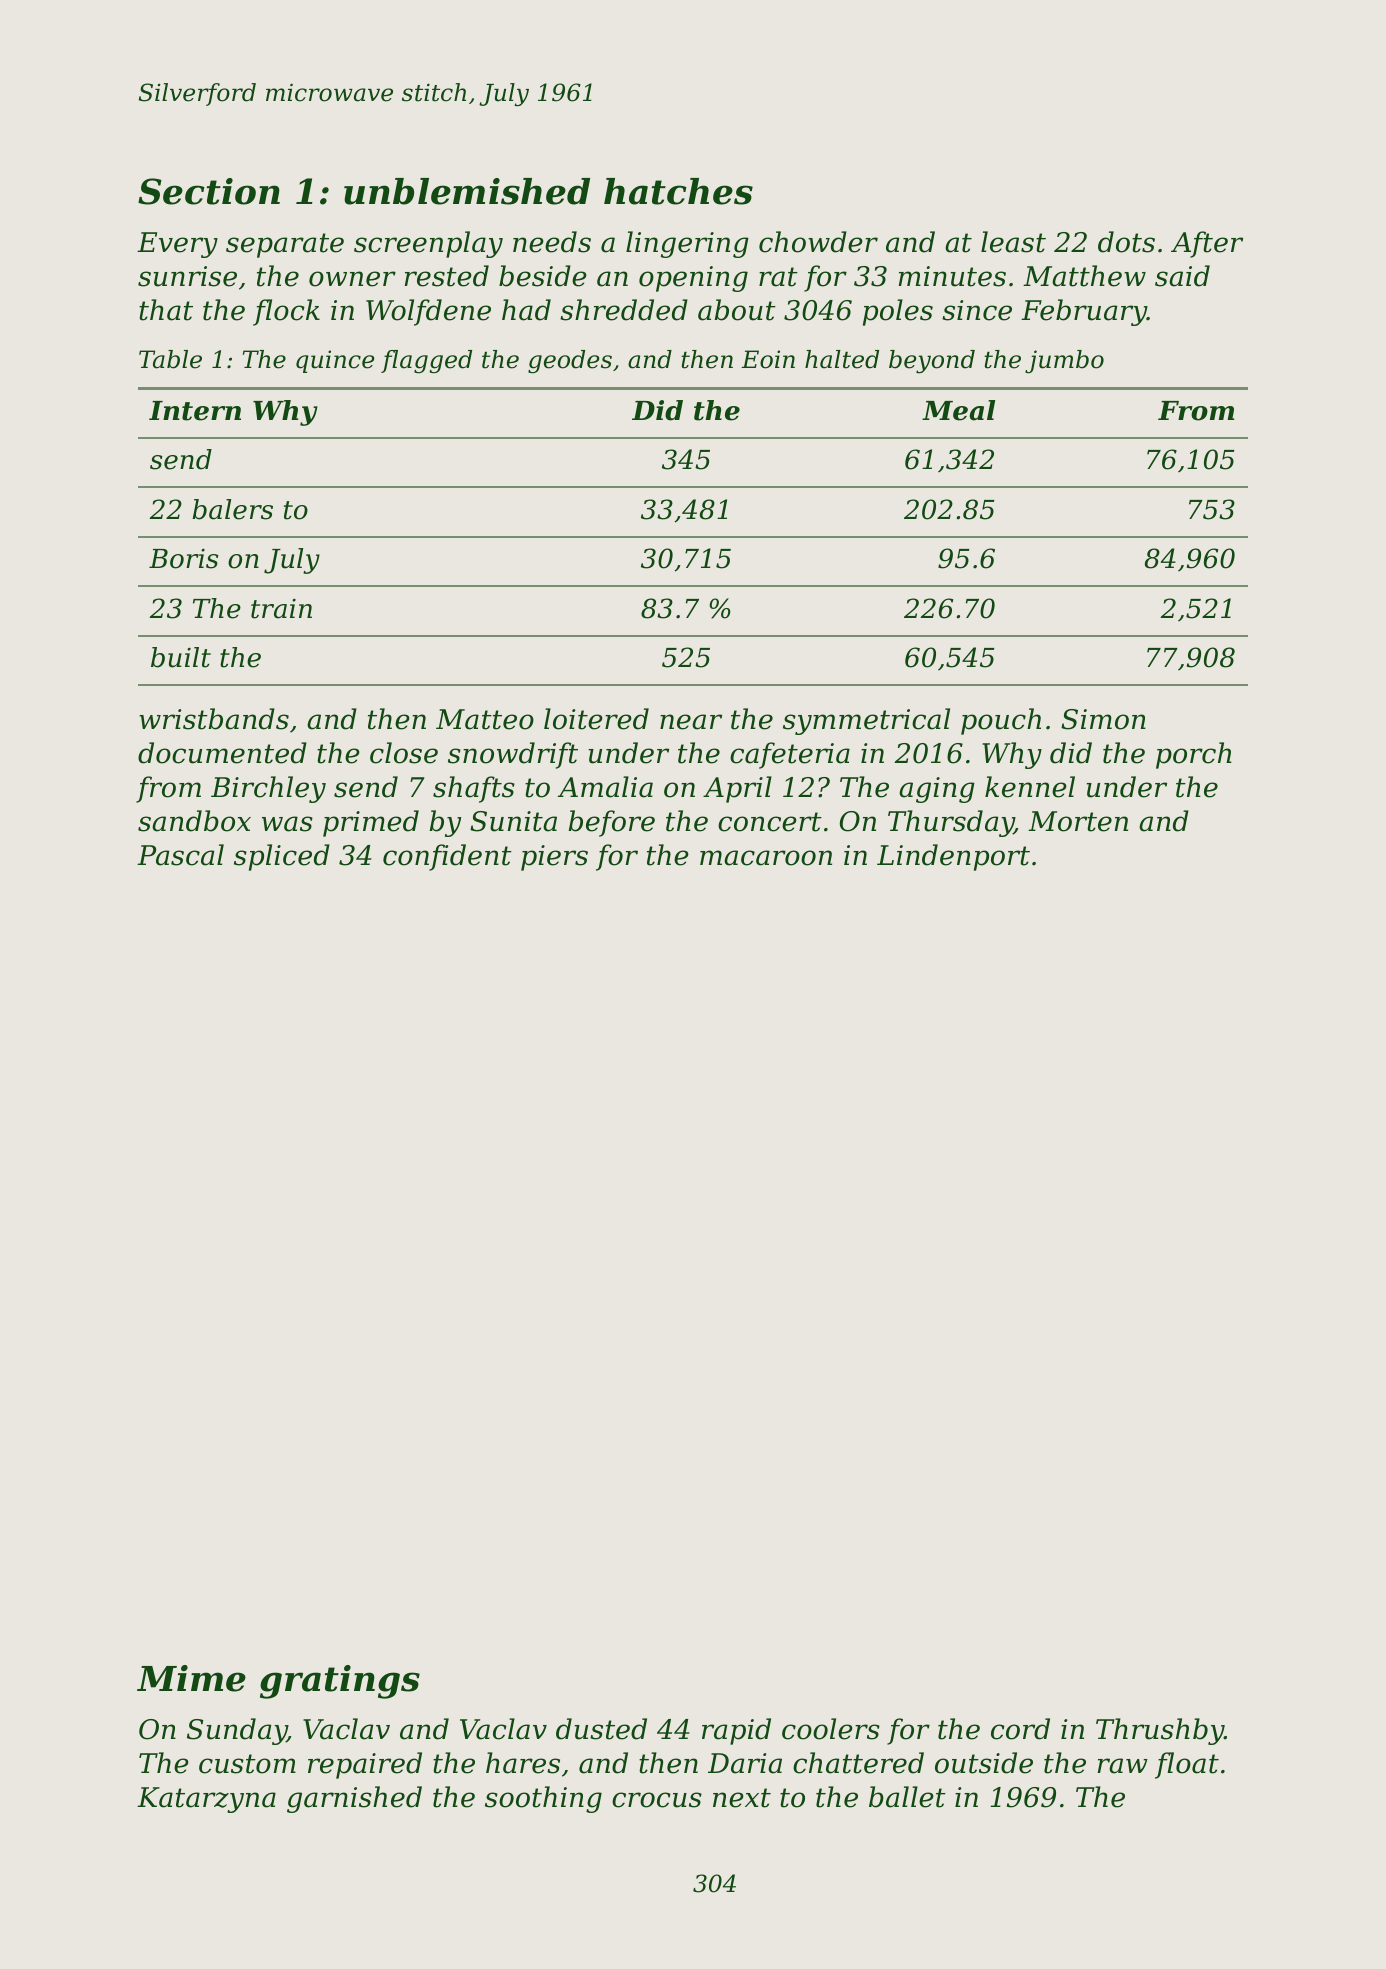 The width and height of the screenshot is (1386, 1969). I want to click on Lindenport, so click(953, 857).
